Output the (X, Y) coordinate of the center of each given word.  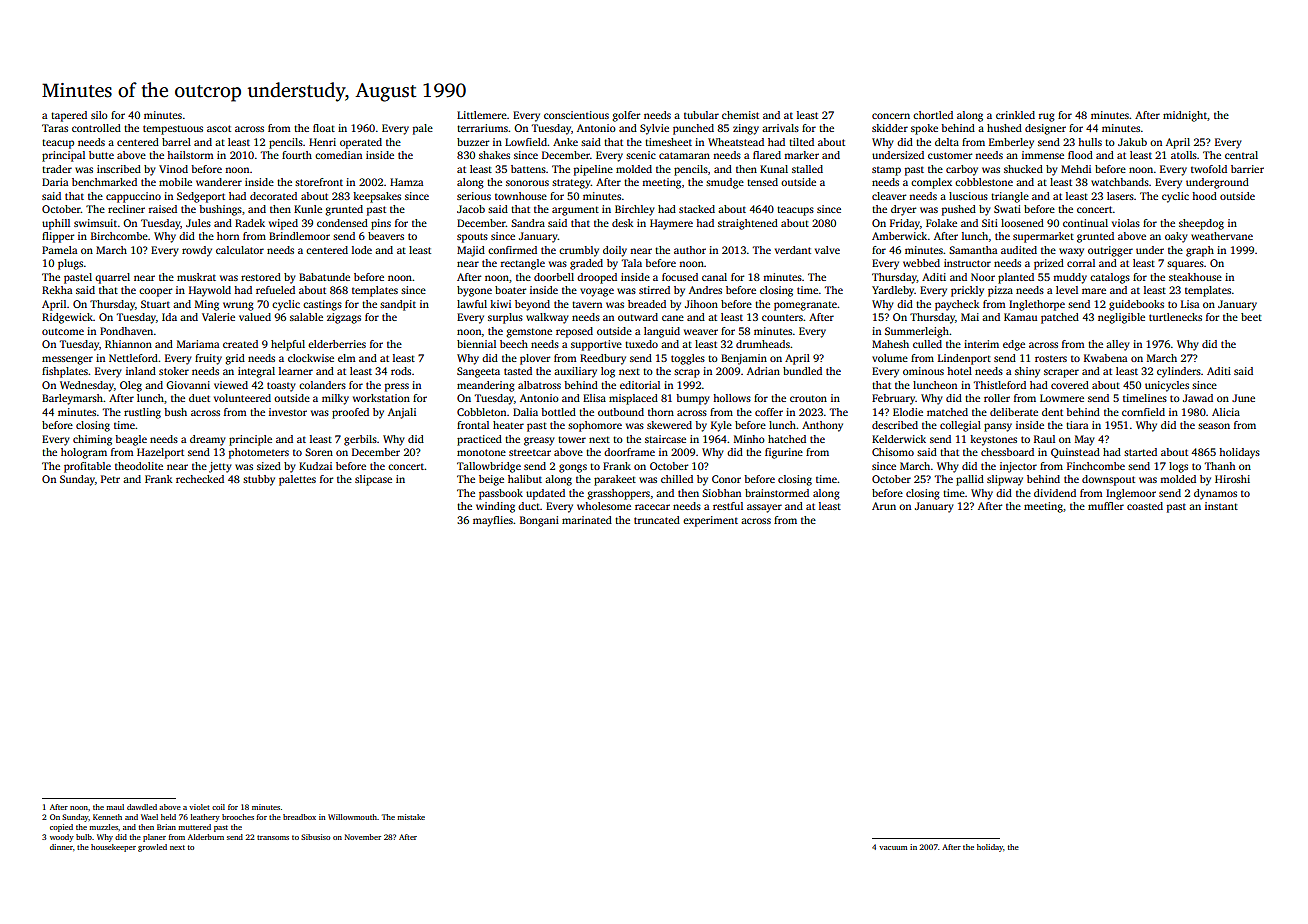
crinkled (1015, 115)
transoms (273, 837)
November (363, 837)
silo (99, 115)
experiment (710, 521)
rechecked (200, 479)
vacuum (893, 848)
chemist (740, 115)
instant (1221, 506)
